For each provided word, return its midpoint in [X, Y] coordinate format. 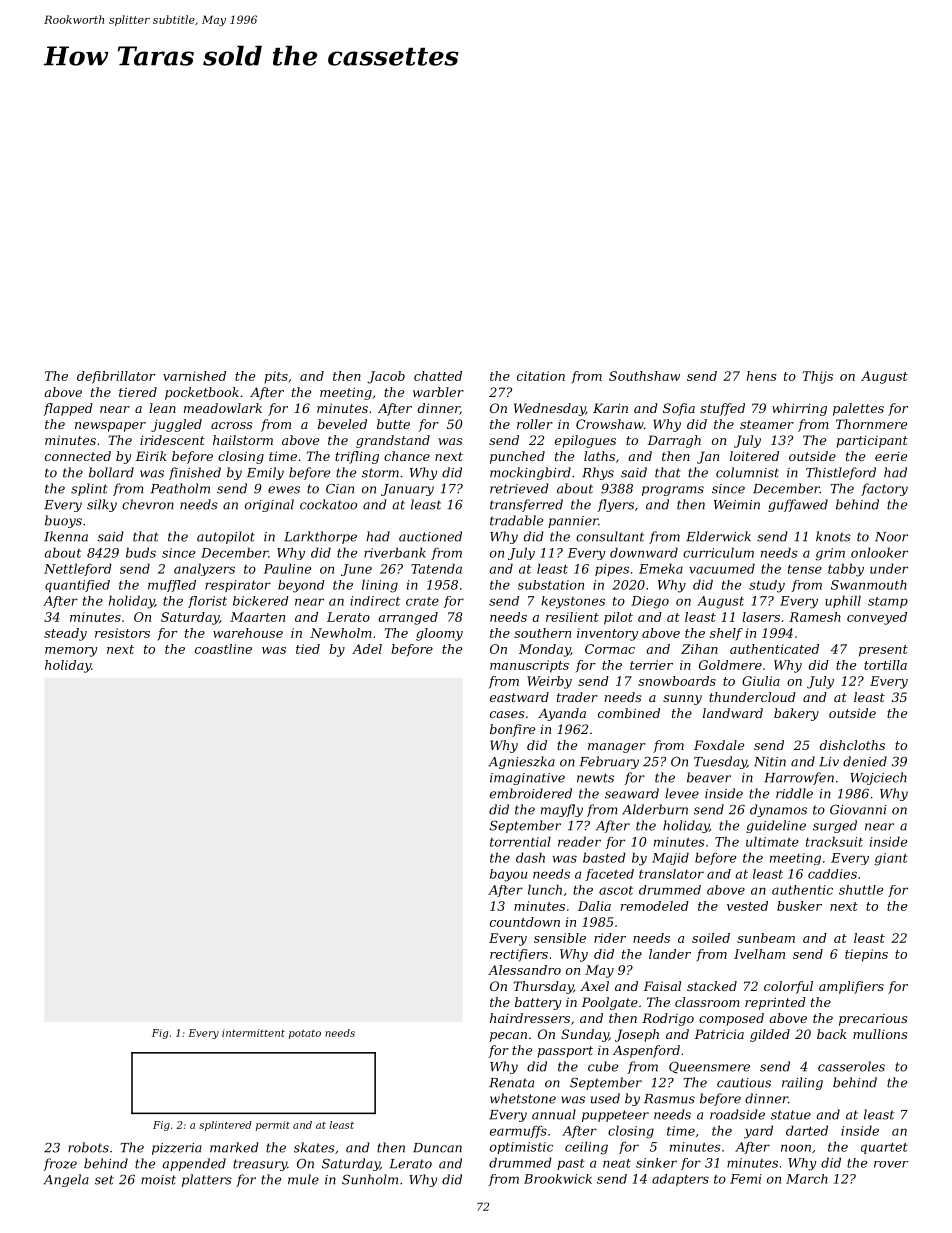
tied [308, 649]
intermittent [253, 1033]
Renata [511, 1083]
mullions [880, 1034]
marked [234, 1147]
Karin [610, 408]
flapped [68, 409]
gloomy [439, 634]
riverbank [395, 552]
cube [603, 1066]
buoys [63, 521]
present [883, 651]
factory [884, 489]
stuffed [722, 409]
